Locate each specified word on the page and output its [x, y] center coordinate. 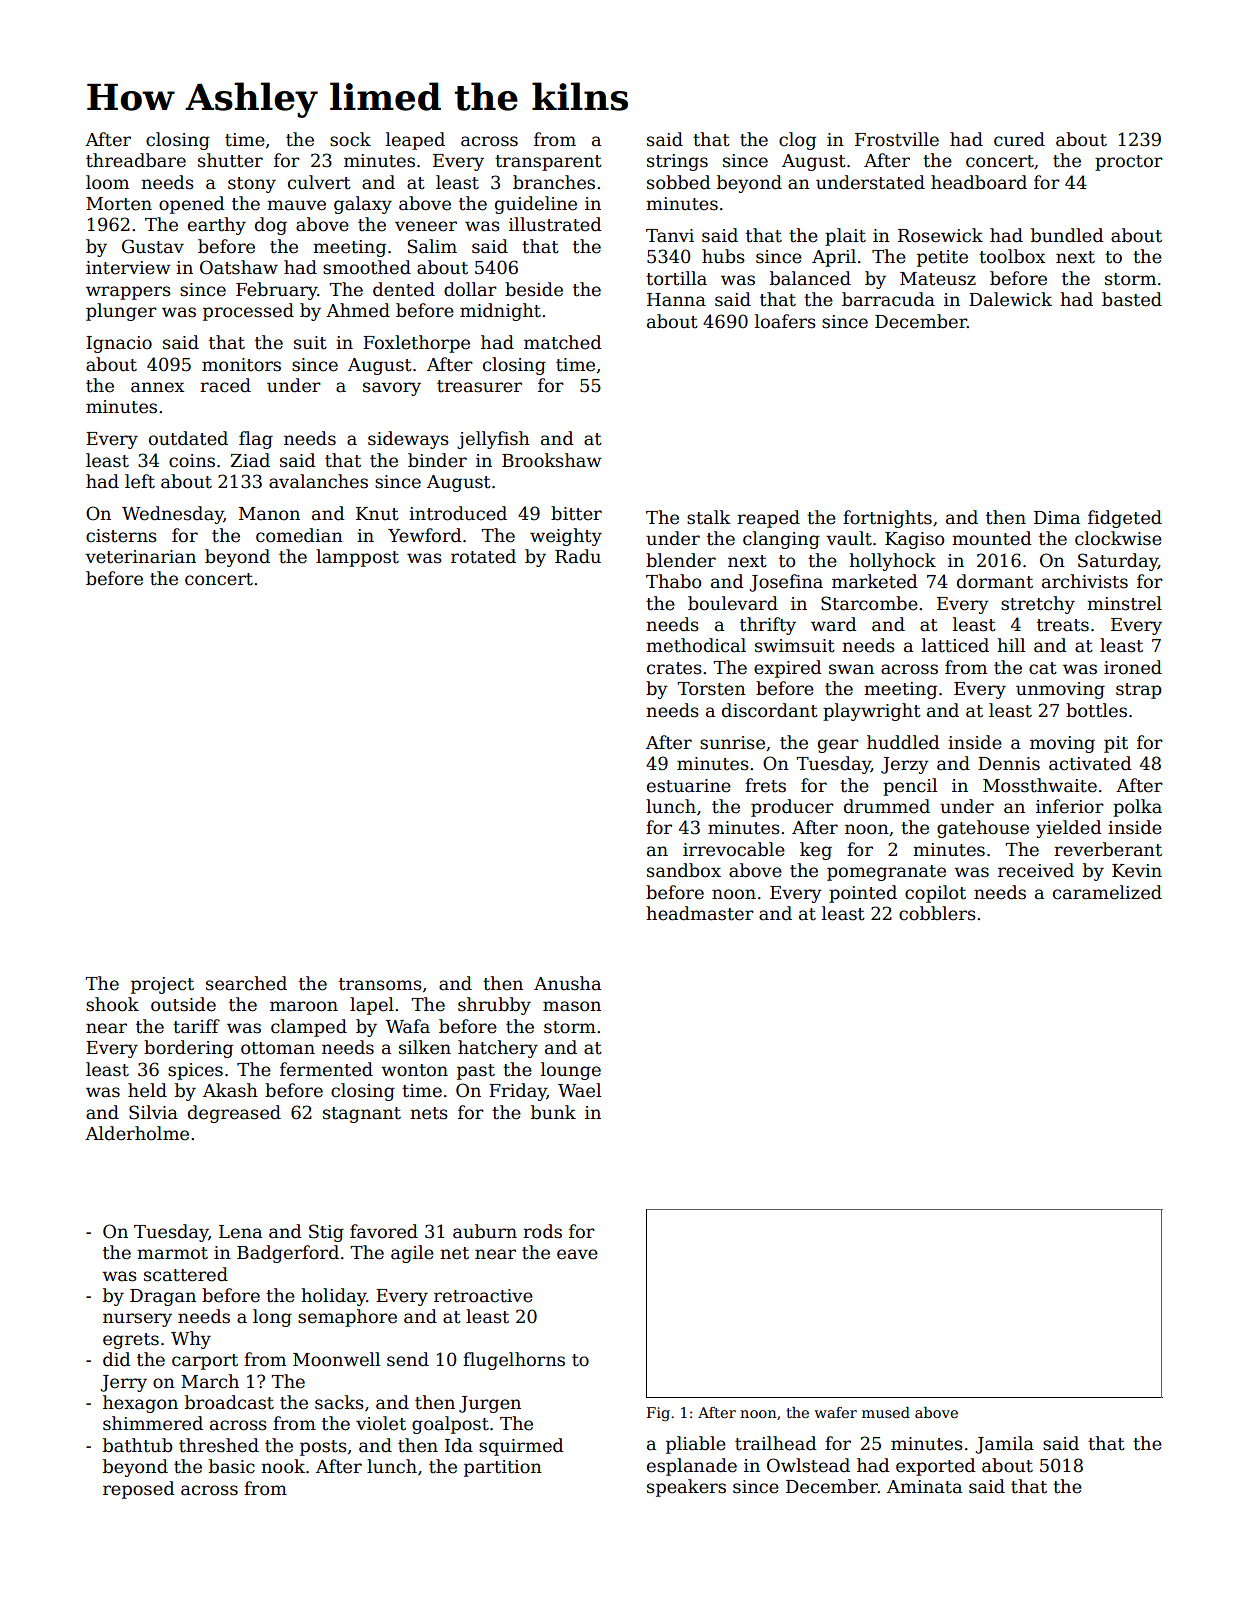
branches [554, 182]
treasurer [479, 386]
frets [765, 785]
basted [1132, 299]
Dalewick [1010, 299]
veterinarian [140, 557]
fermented [326, 1069]
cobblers [937, 913]
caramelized [1107, 892]
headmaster [700, 913]
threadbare [136, 160]
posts [323, 1448]
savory [392, 389]
